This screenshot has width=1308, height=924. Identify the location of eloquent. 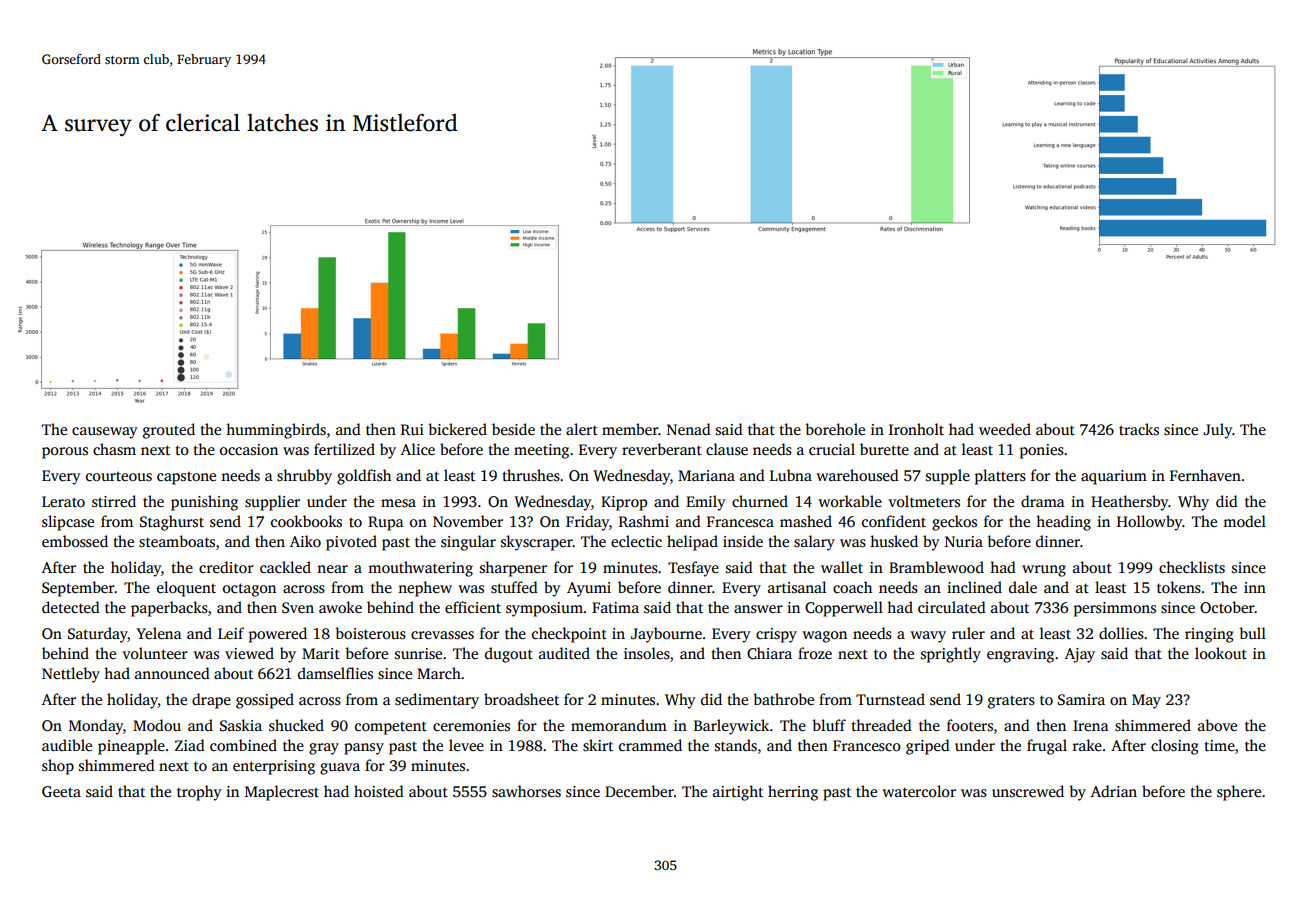
(186, 589).
